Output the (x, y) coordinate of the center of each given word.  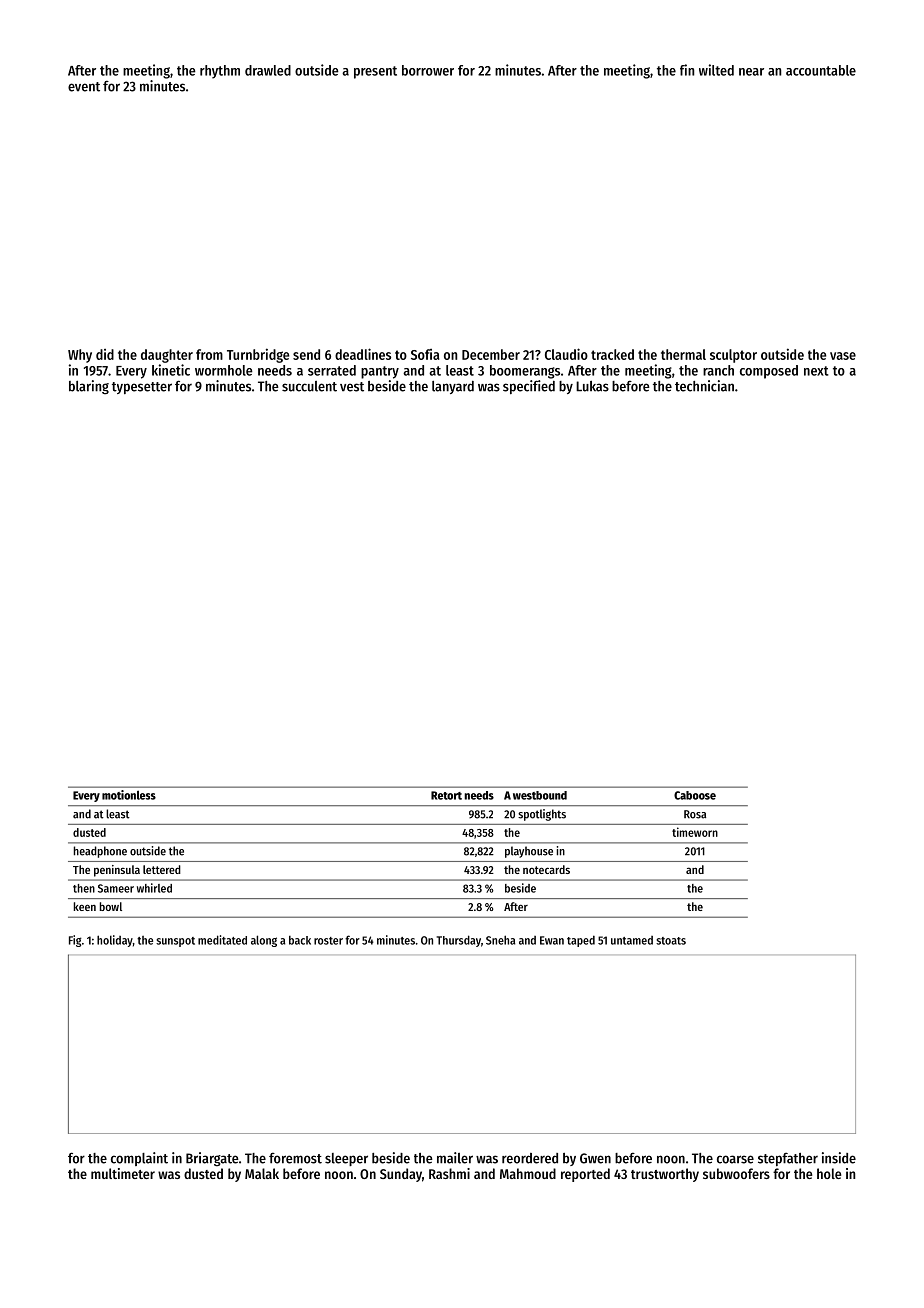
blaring (89, 387)
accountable (821, 70)
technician (704, 386)
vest (352, 387)
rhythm (220, 72)
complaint (139, 1159)
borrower (428, 70)
